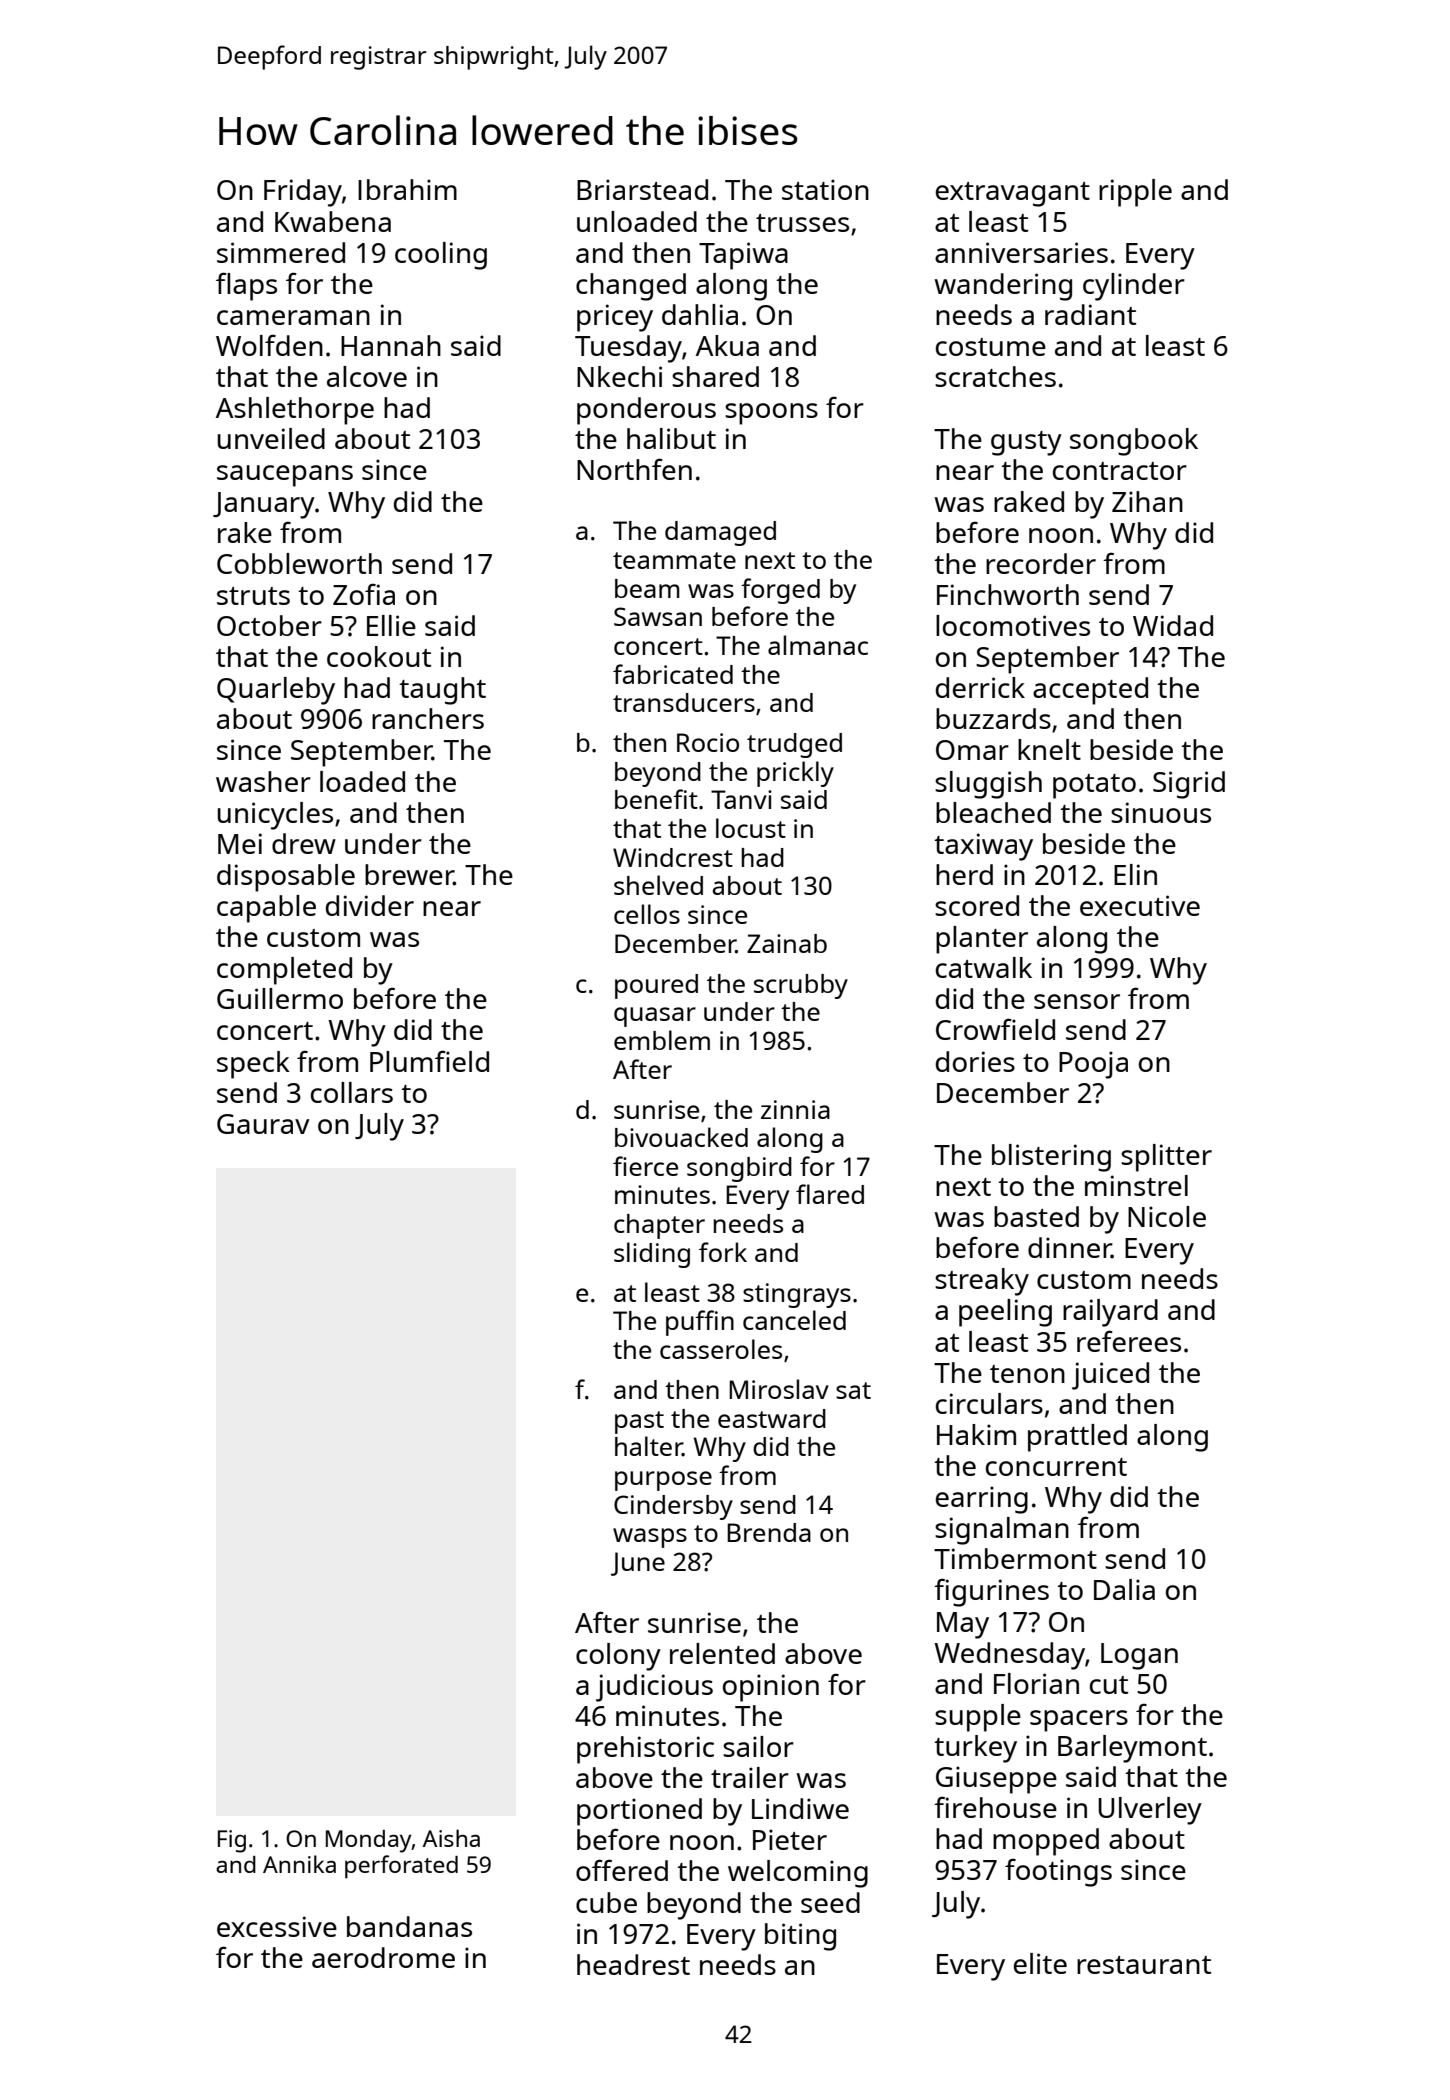 The image size is (1450, 2100). Describe the element at coordinates (277, 1926) in the screenshot. I see `excessive` at that location.
